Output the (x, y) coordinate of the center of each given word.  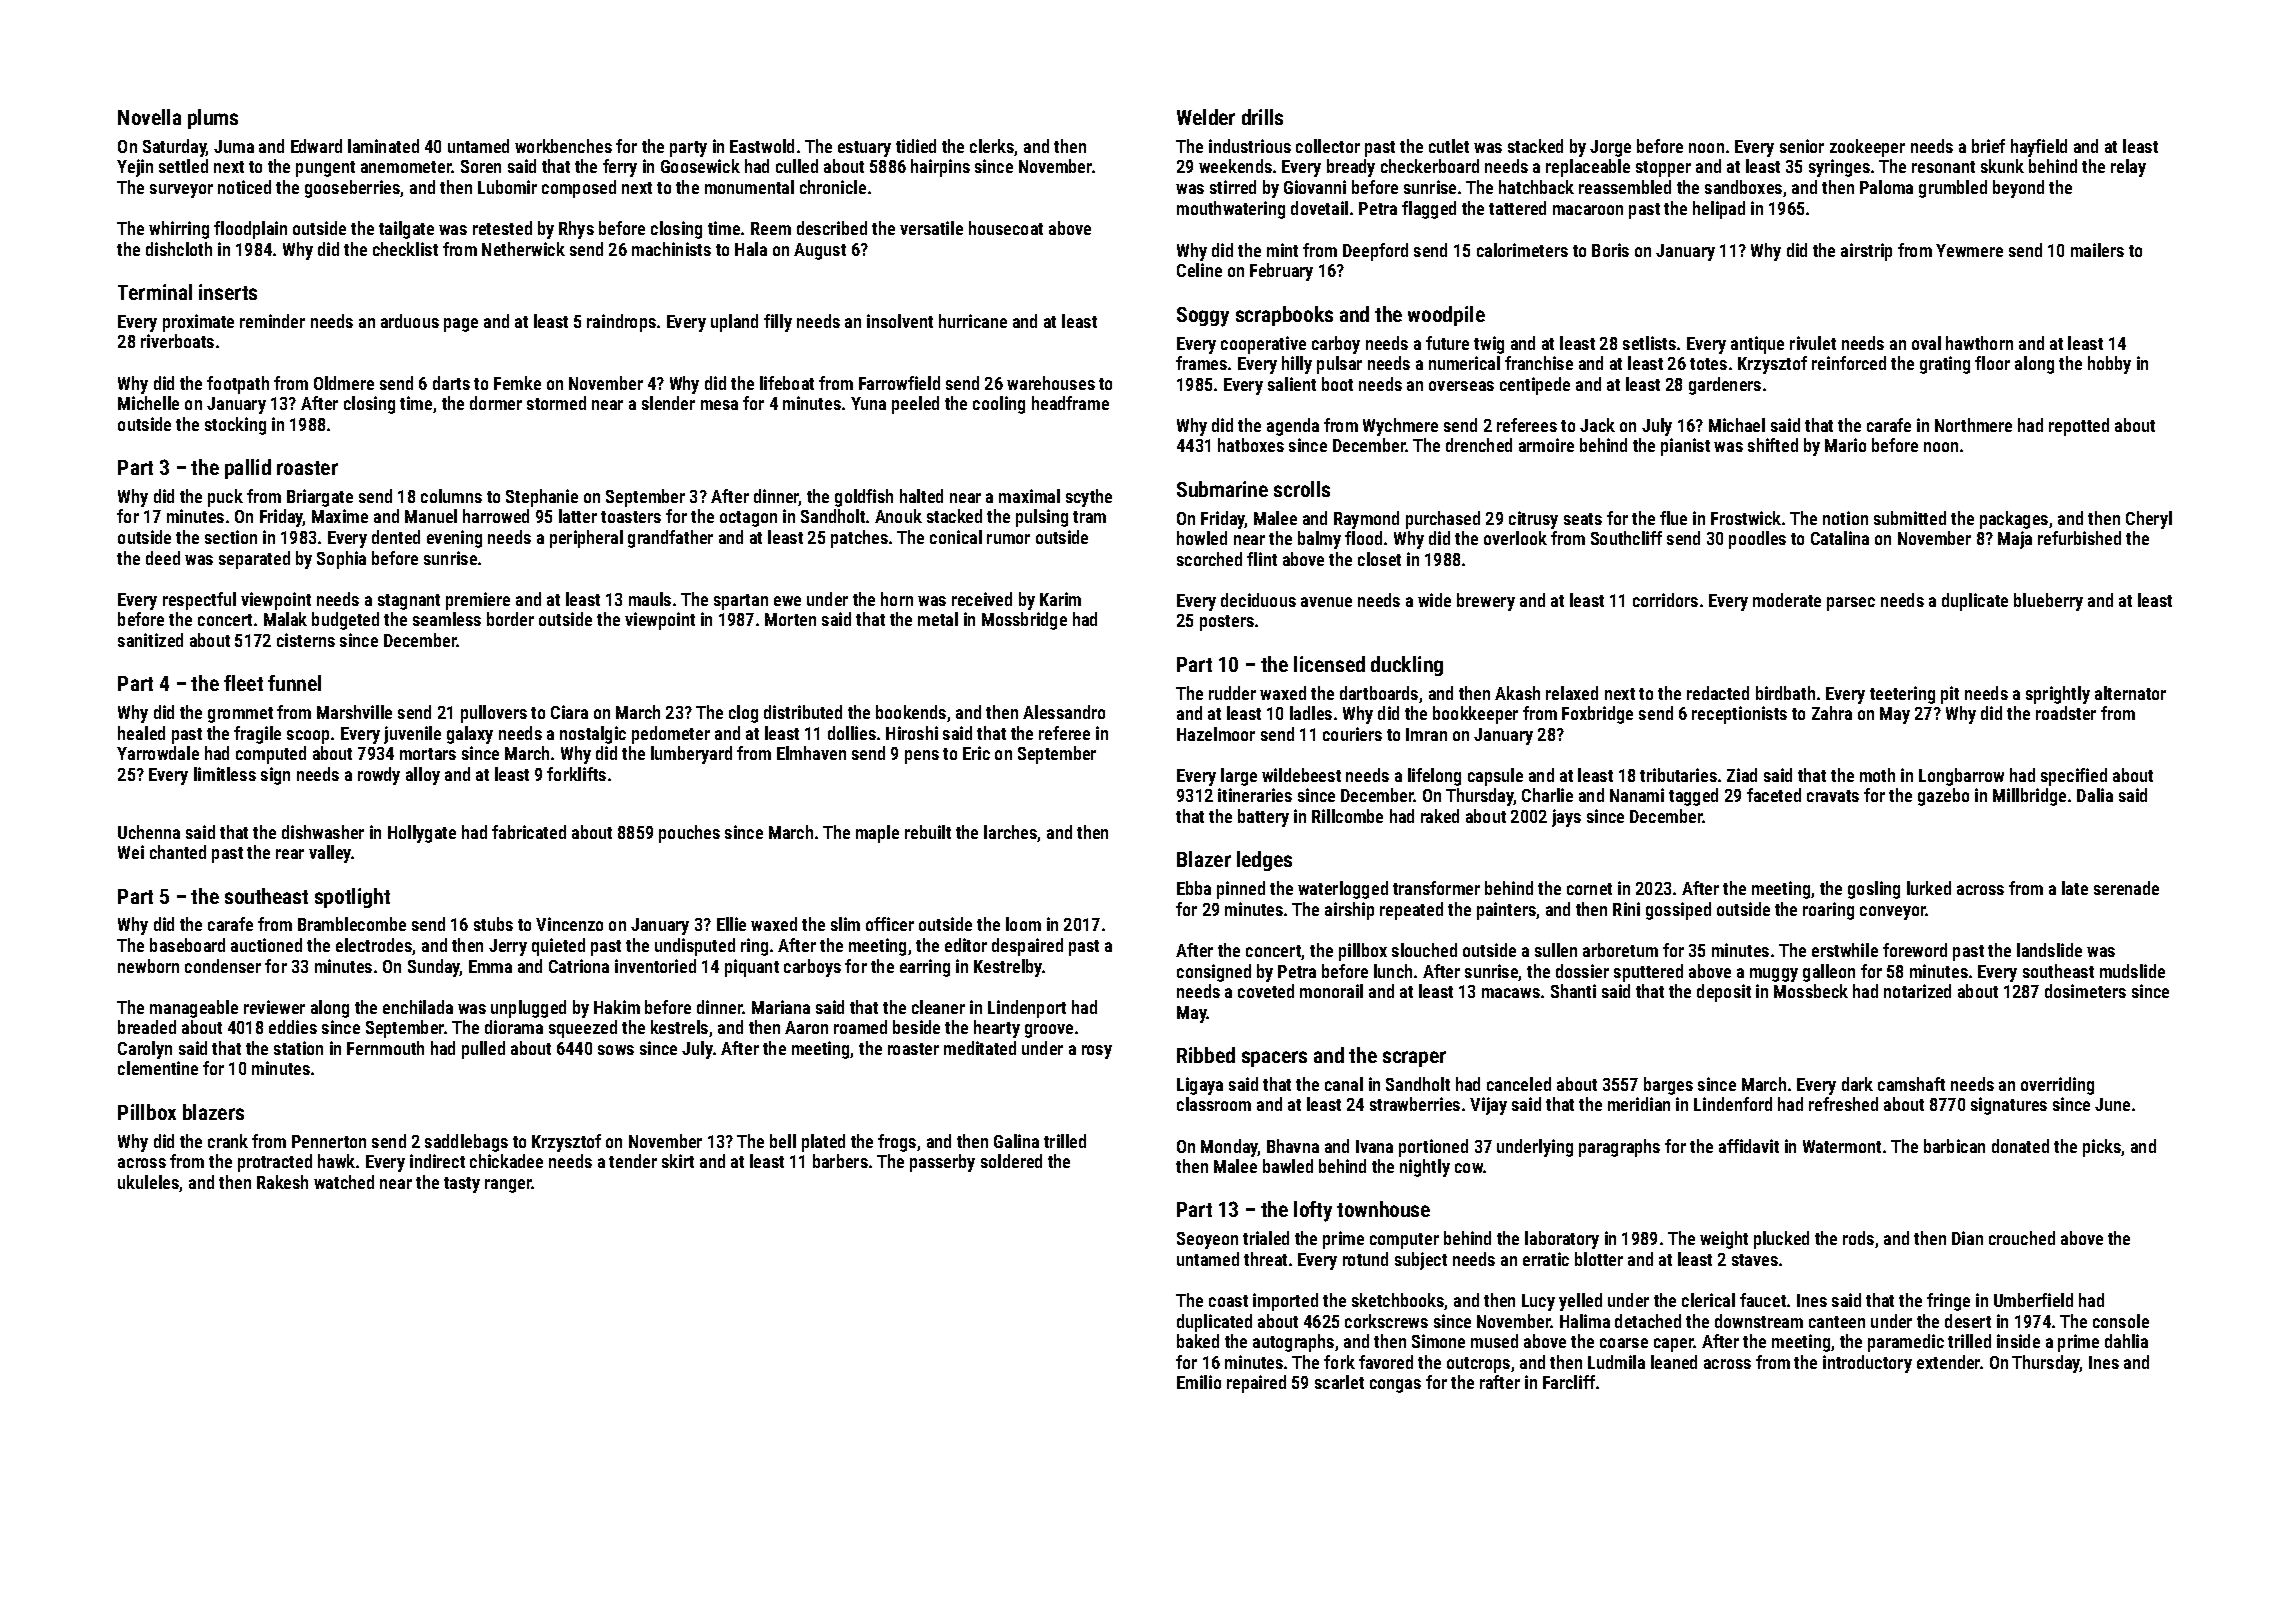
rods (1858, 1238)
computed (271, 755)
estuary (864, 149)
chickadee (506, 1161)
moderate (1787, 600)
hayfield (2039, 148)
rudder (1232, 693)
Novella (149, 117)
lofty (1313, 1211)
